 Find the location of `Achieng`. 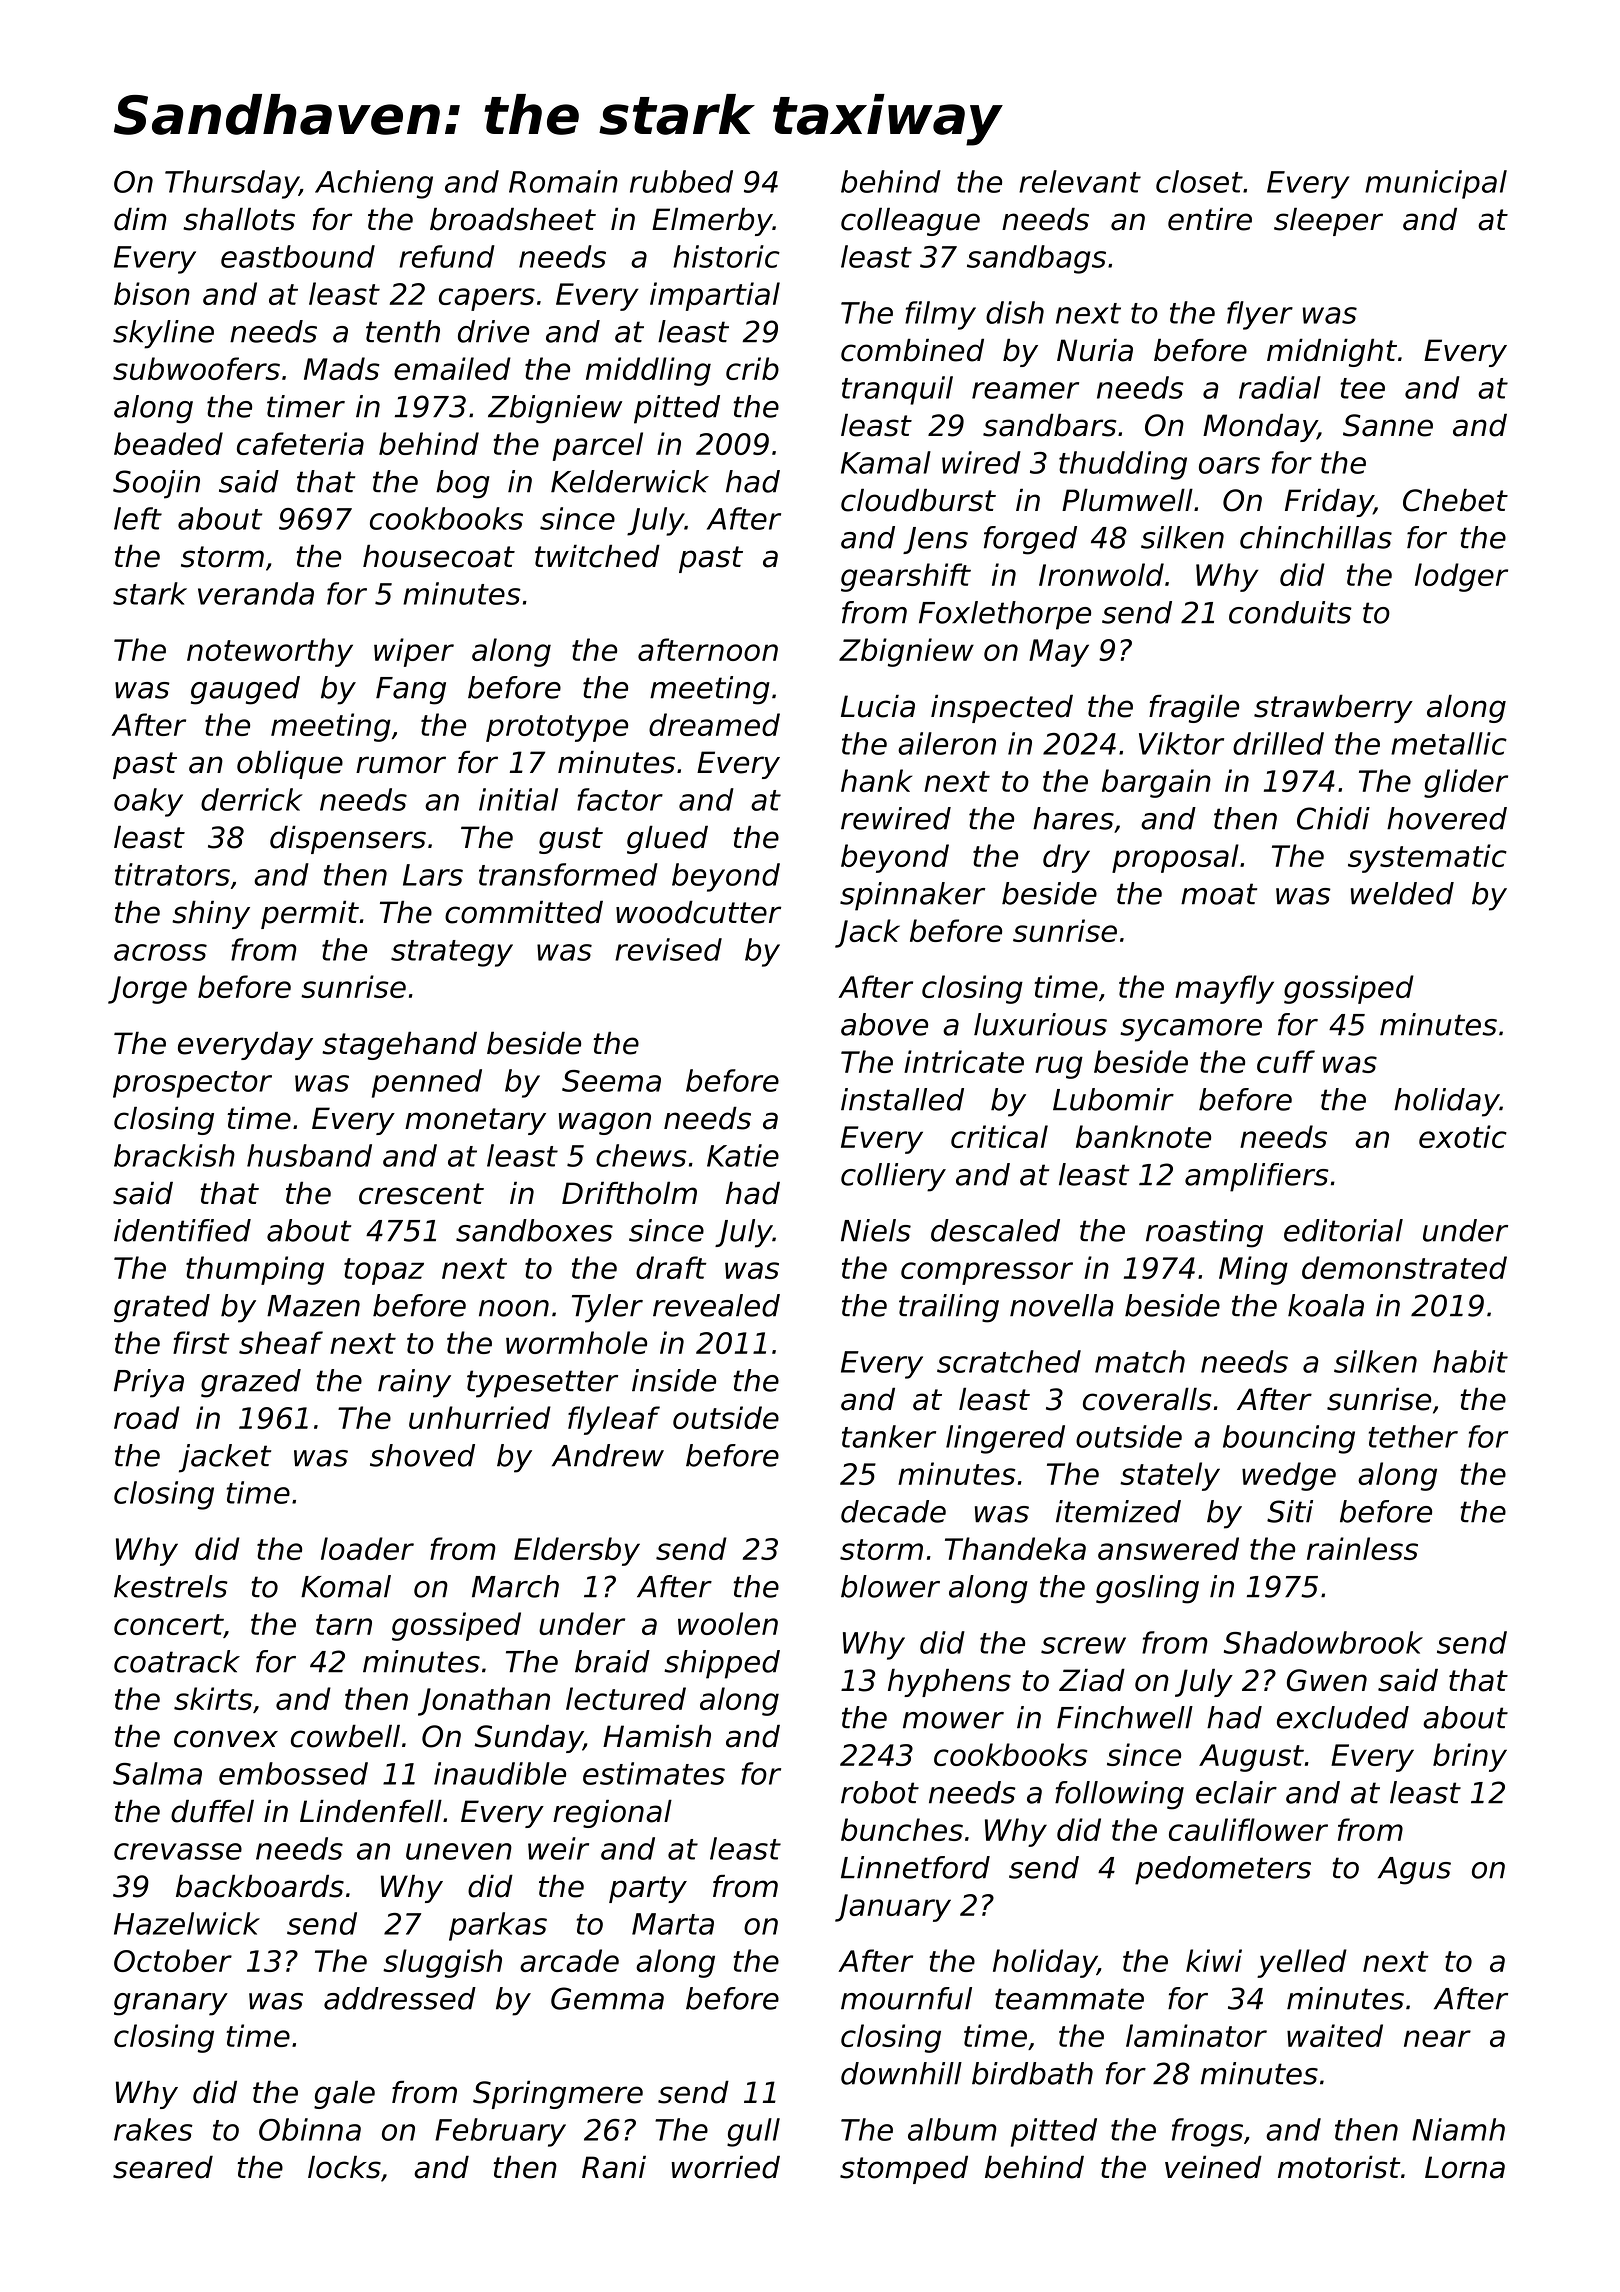

Achieng is located at coordinates (374, 184).
